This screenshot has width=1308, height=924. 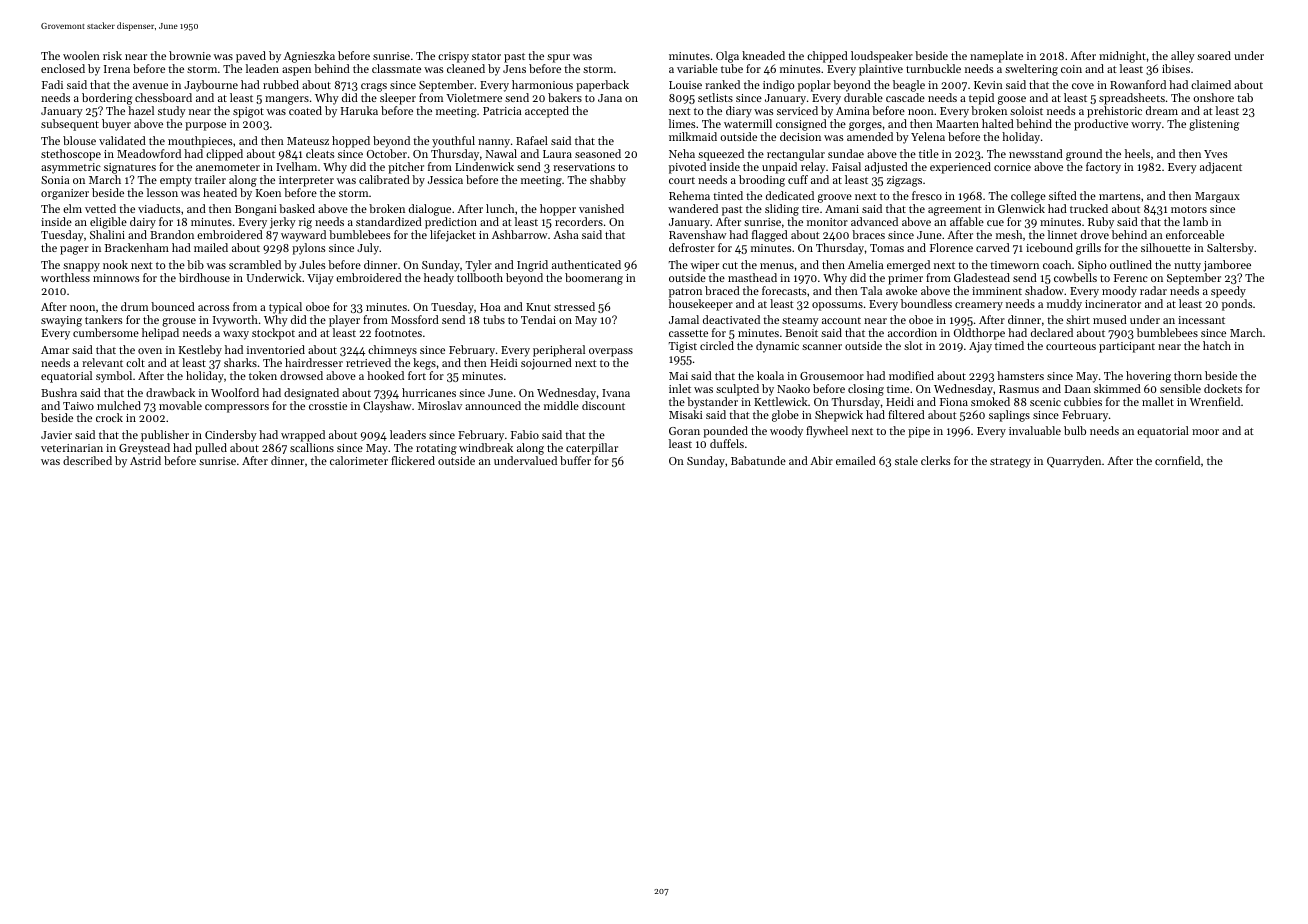 What do you see at coordinates (927, 195) in the screenshot?
I see `fresco` at bounding box center [927, 195].
